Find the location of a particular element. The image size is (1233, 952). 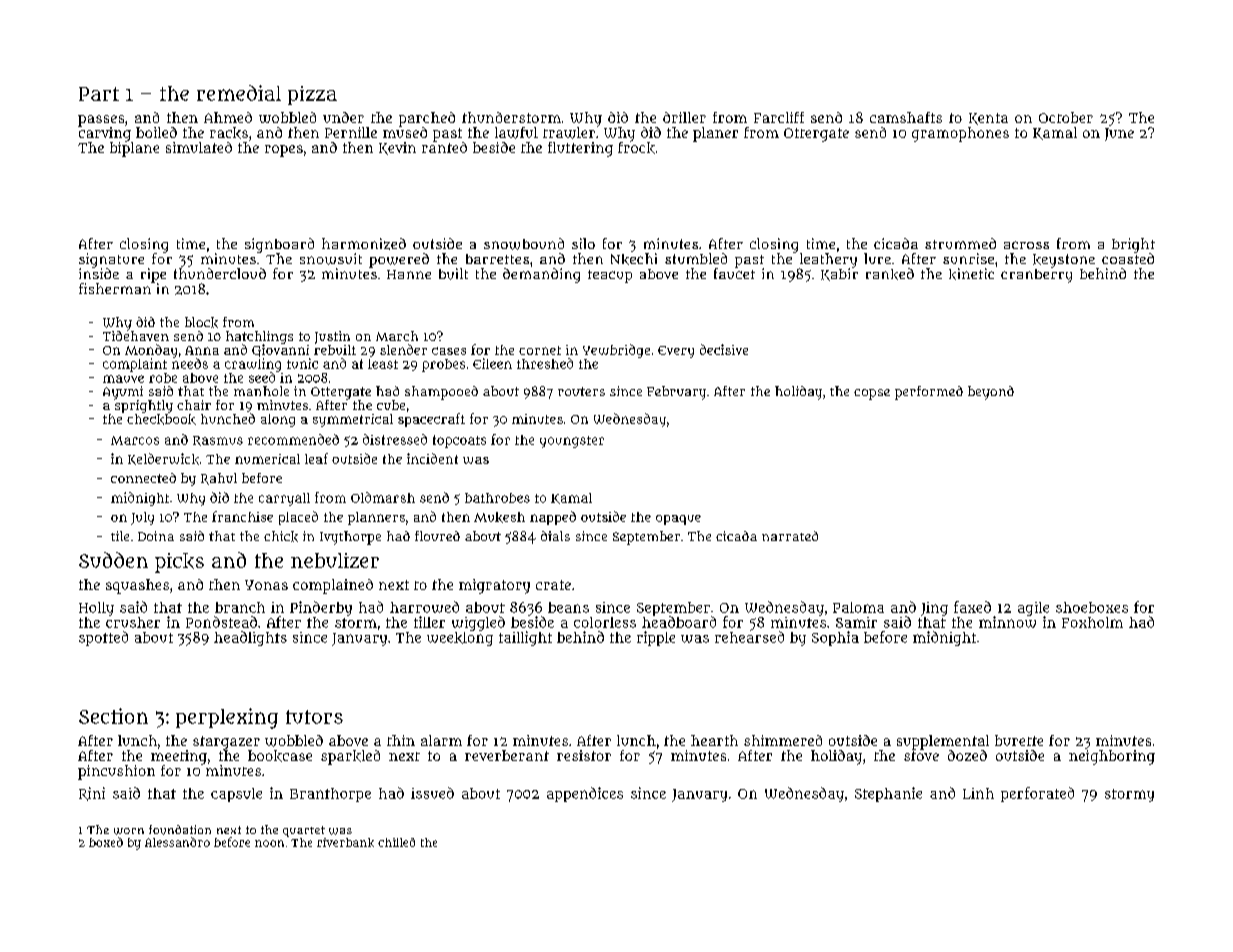

Pinderby is located at coordinates (321, 608).
